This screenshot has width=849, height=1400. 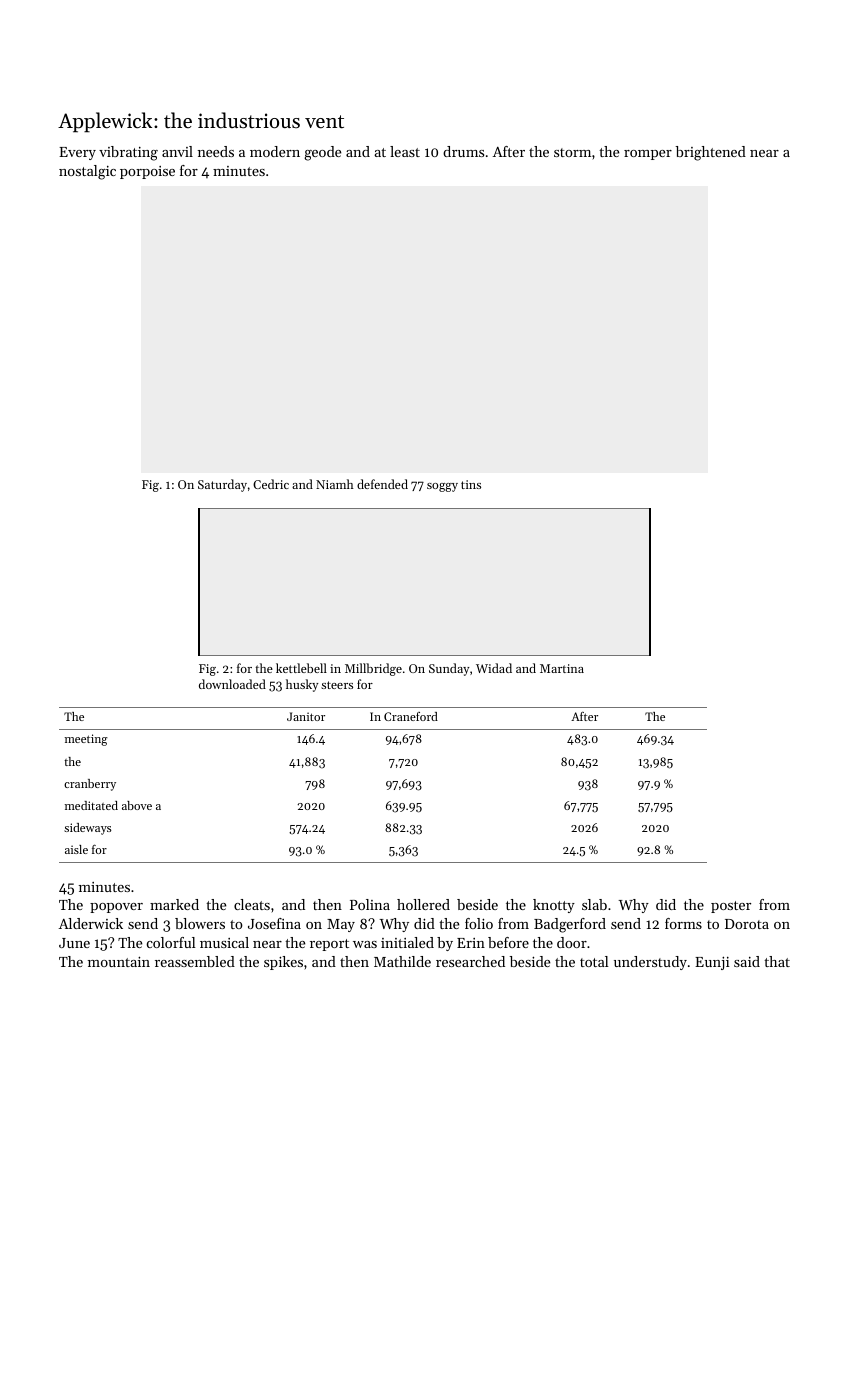 What do you see at coordinates (86, 740) in the screenshot?
I see `meeting` at bounding box center [86, 740].
